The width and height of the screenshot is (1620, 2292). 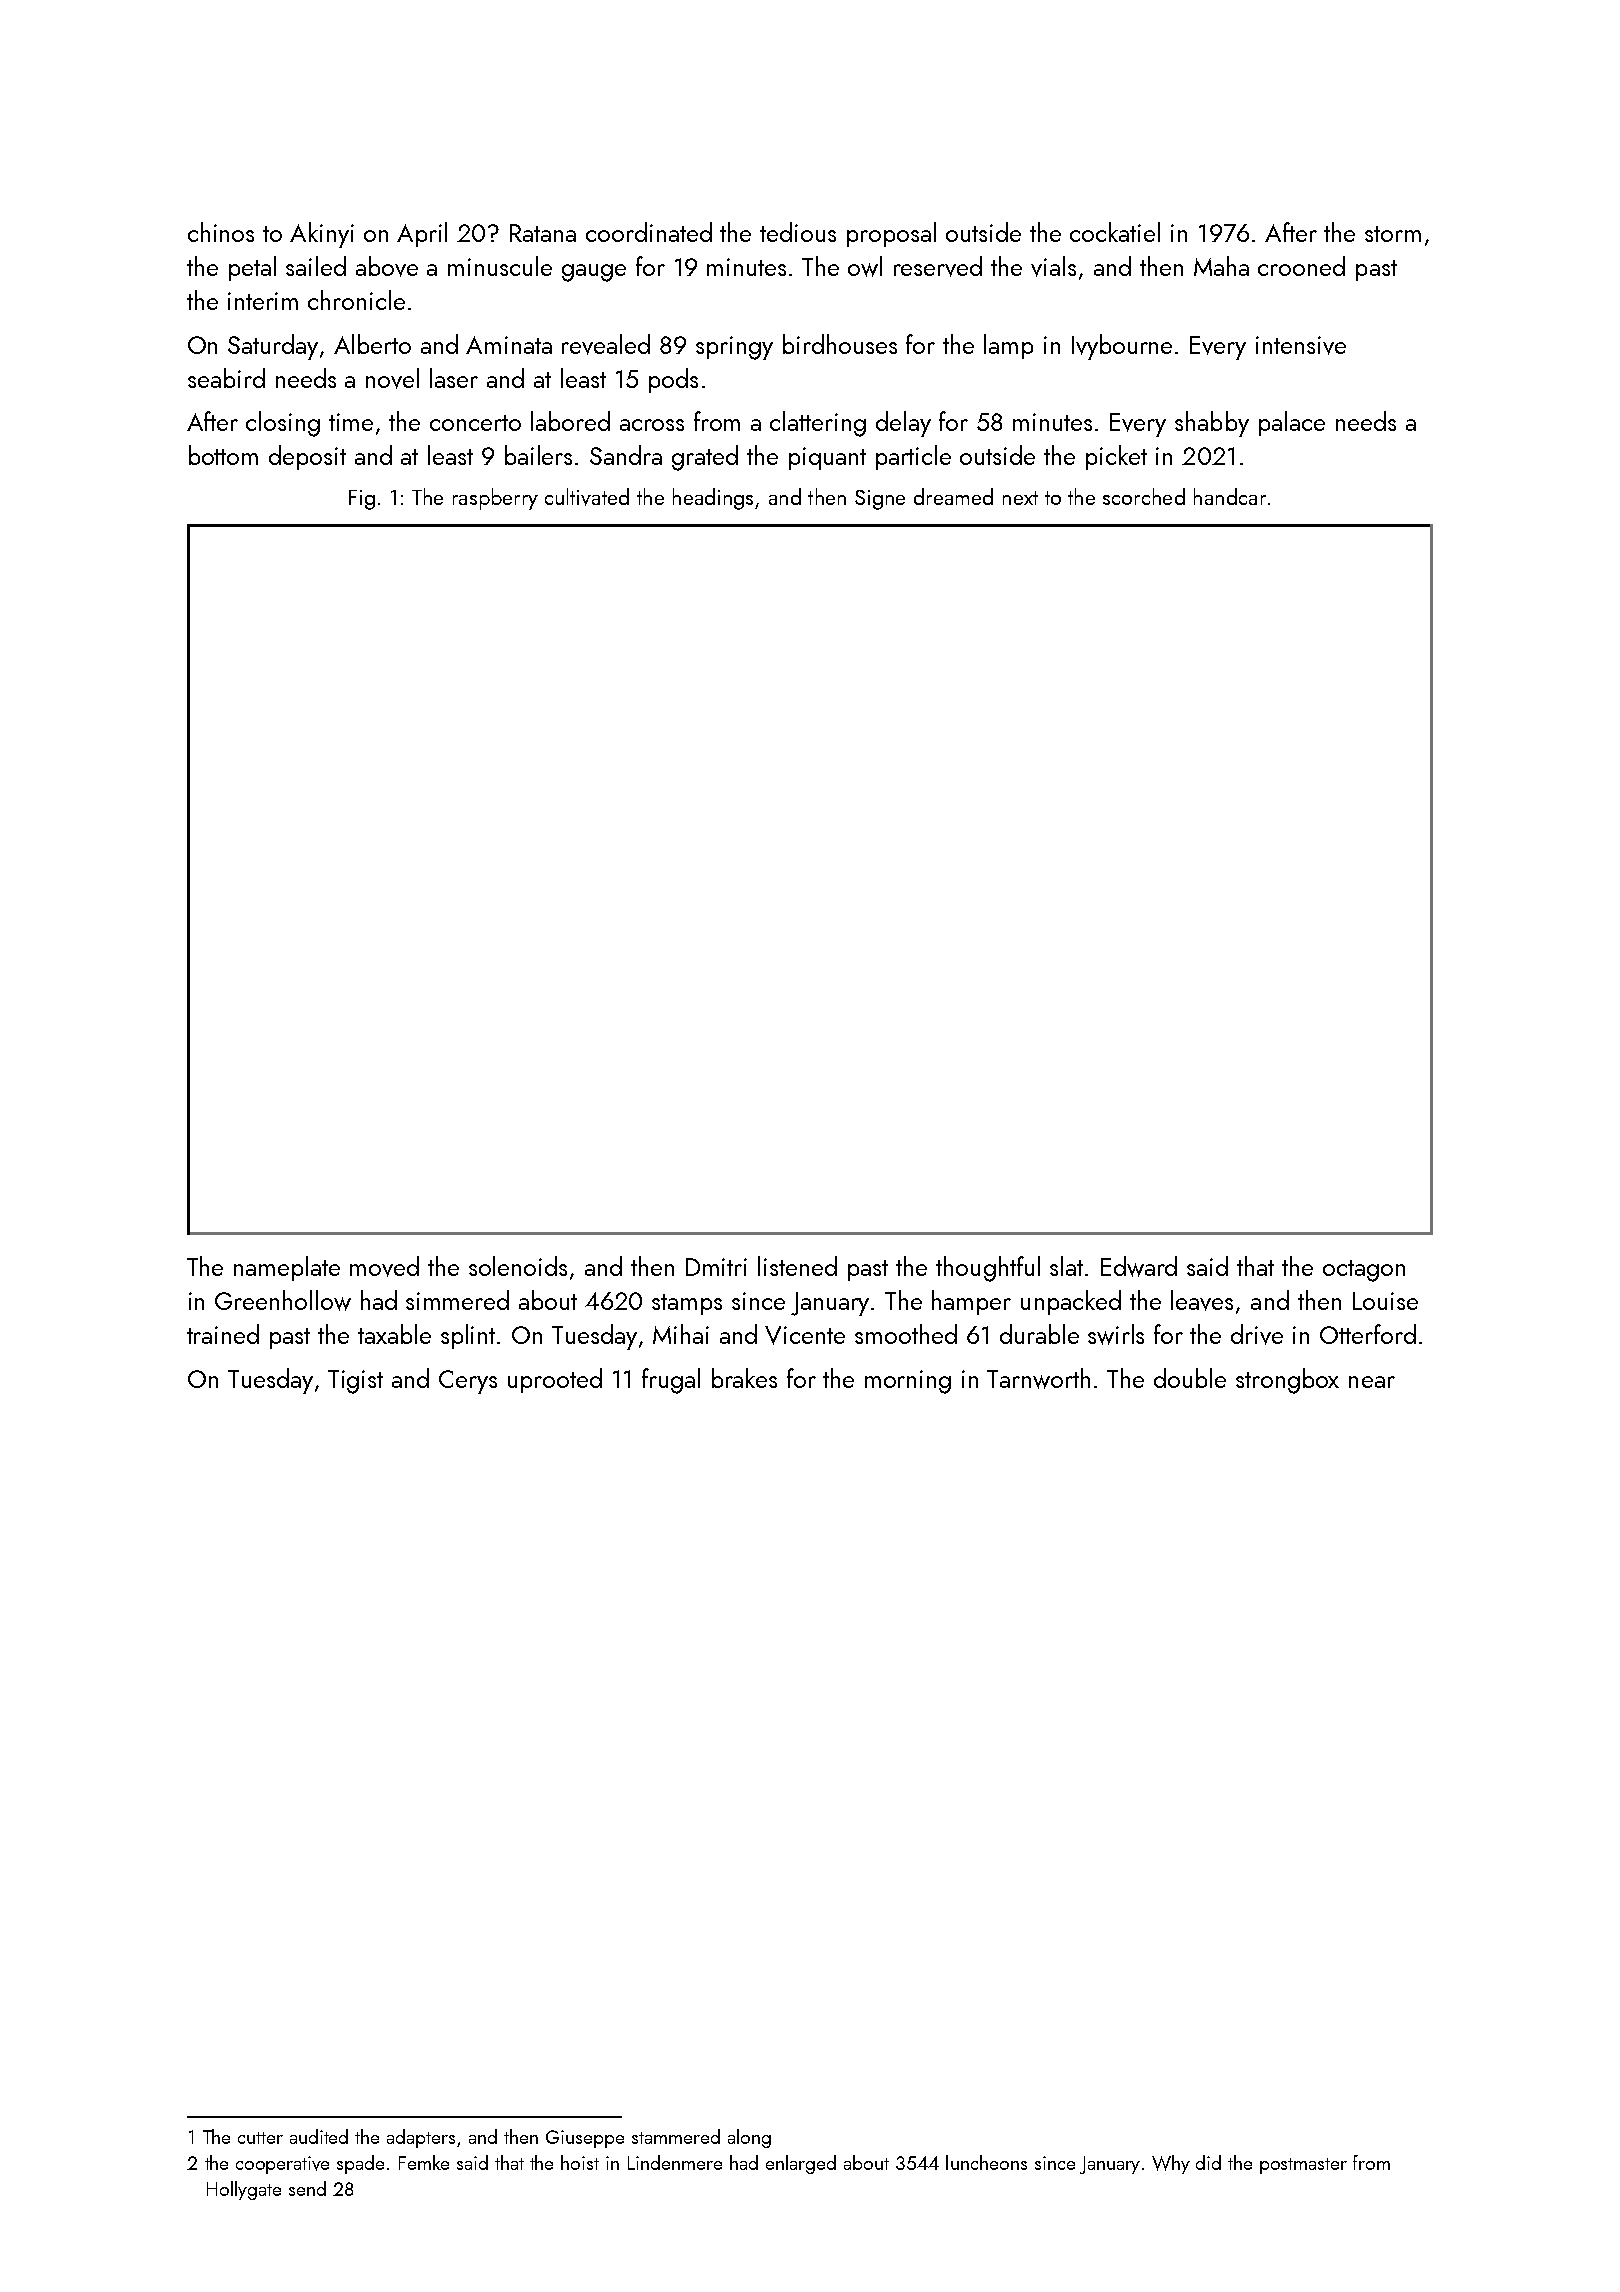 What do you see at coordinates (1208, 2162) in the screenshot?
I see `did` at bounding box center [1208, 2162].
